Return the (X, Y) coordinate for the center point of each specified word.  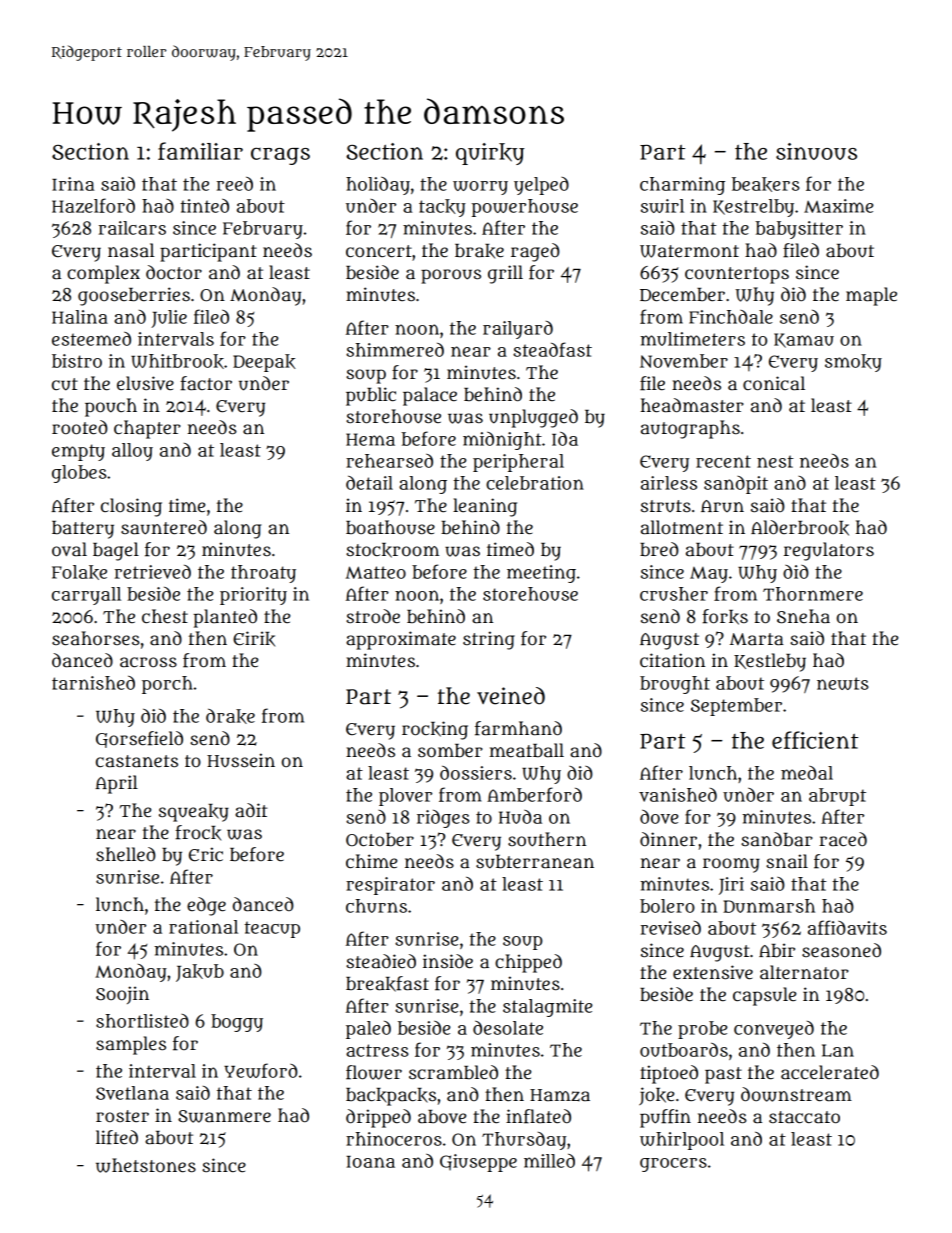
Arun (722, 506)
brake (479, 251)
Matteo (376, 572)
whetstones (146, 1165)
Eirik (254, 639)
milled (549, 1160)
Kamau (804, 340)
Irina (73, 184)
